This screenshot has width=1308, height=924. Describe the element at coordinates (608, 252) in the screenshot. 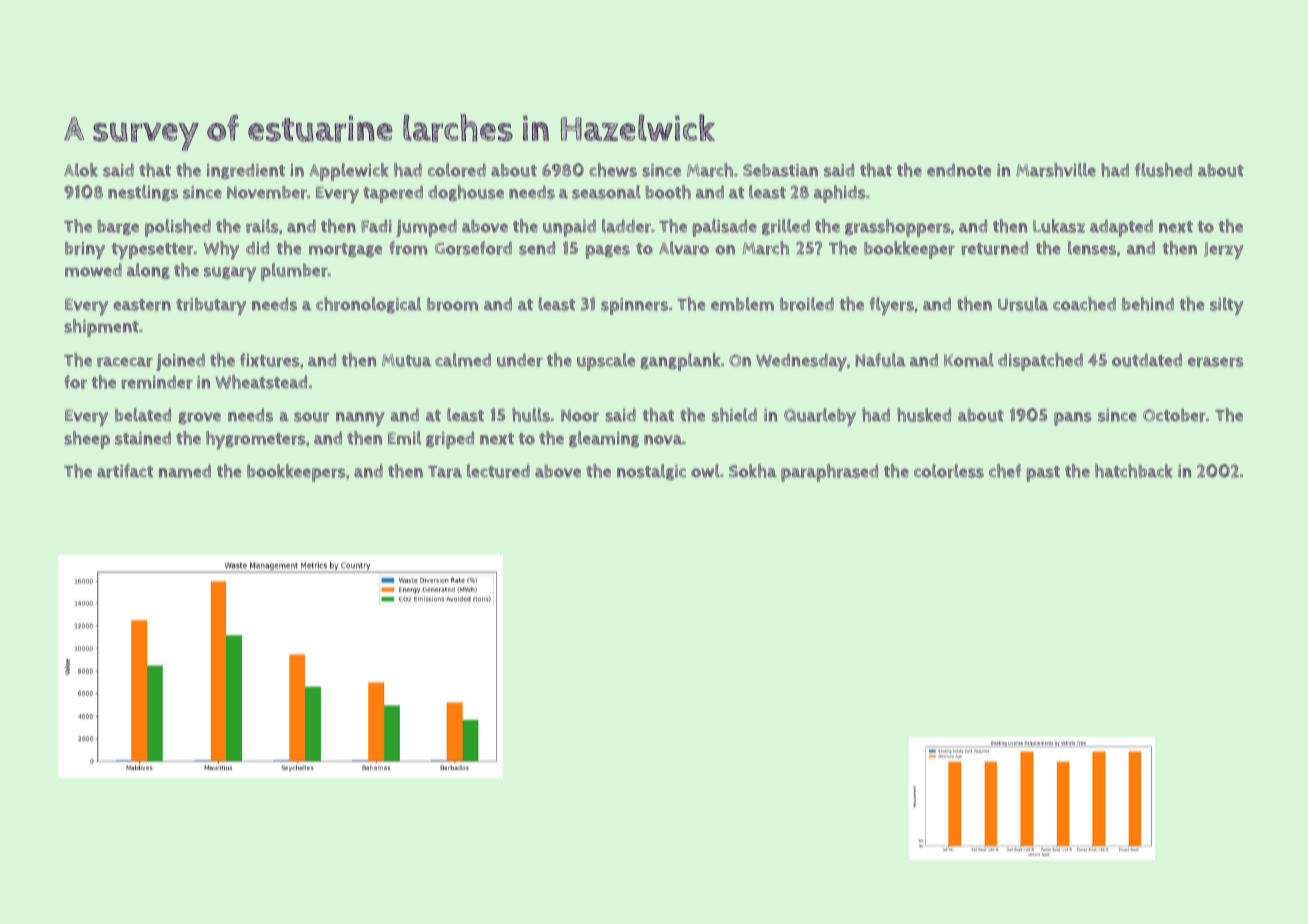

I see `pages` at that location.
